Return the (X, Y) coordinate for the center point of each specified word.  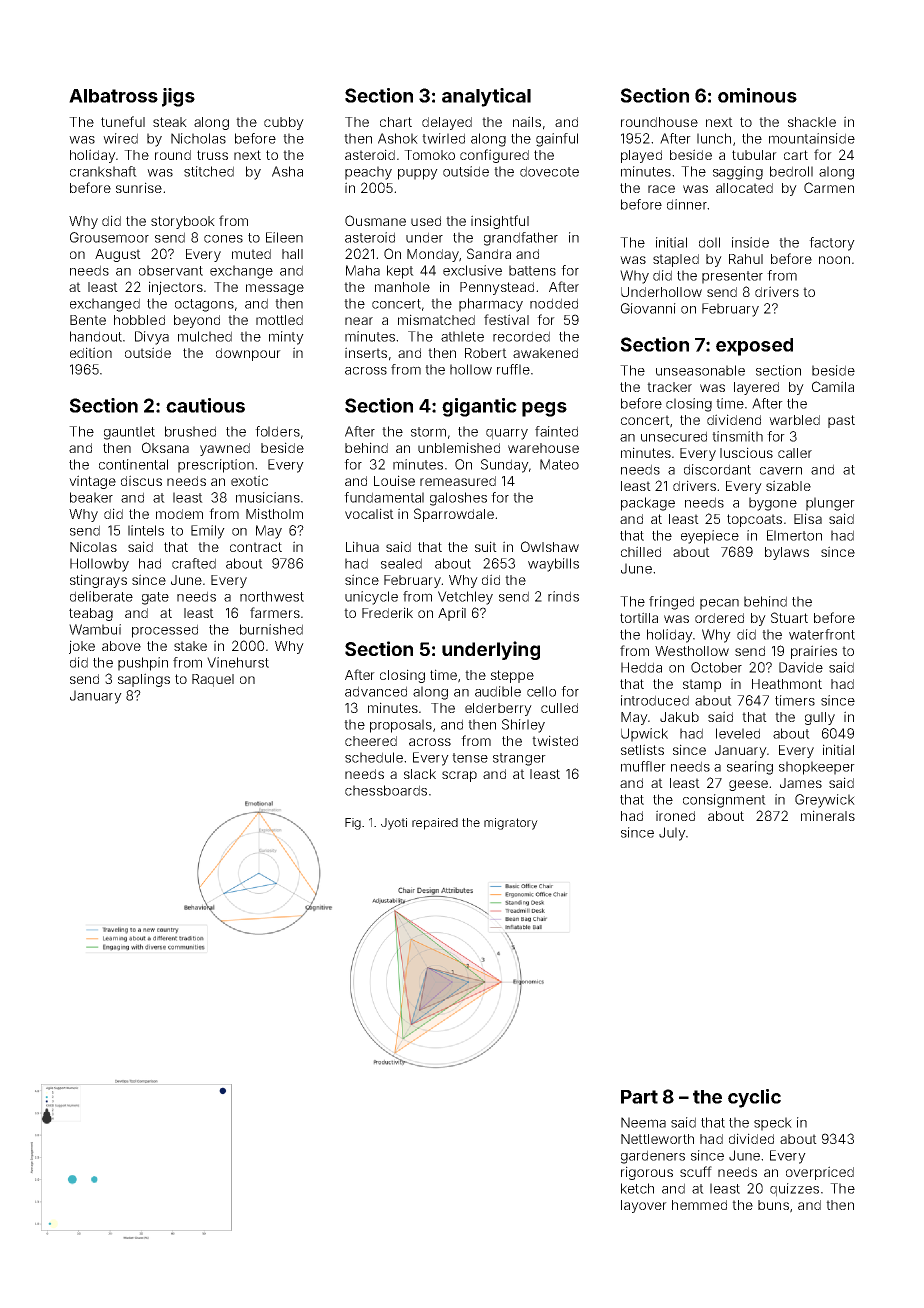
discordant (717, 469)
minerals (828, 815)
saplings (144, 680)
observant (171, 270)
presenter (732, 277)
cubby (284, 123)
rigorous (647, 1173)
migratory (511, 824)
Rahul (746, 259)
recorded (521, 336)
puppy (418, 174)
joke (82, 647)
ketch (637, 1188)
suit (486, 546)
